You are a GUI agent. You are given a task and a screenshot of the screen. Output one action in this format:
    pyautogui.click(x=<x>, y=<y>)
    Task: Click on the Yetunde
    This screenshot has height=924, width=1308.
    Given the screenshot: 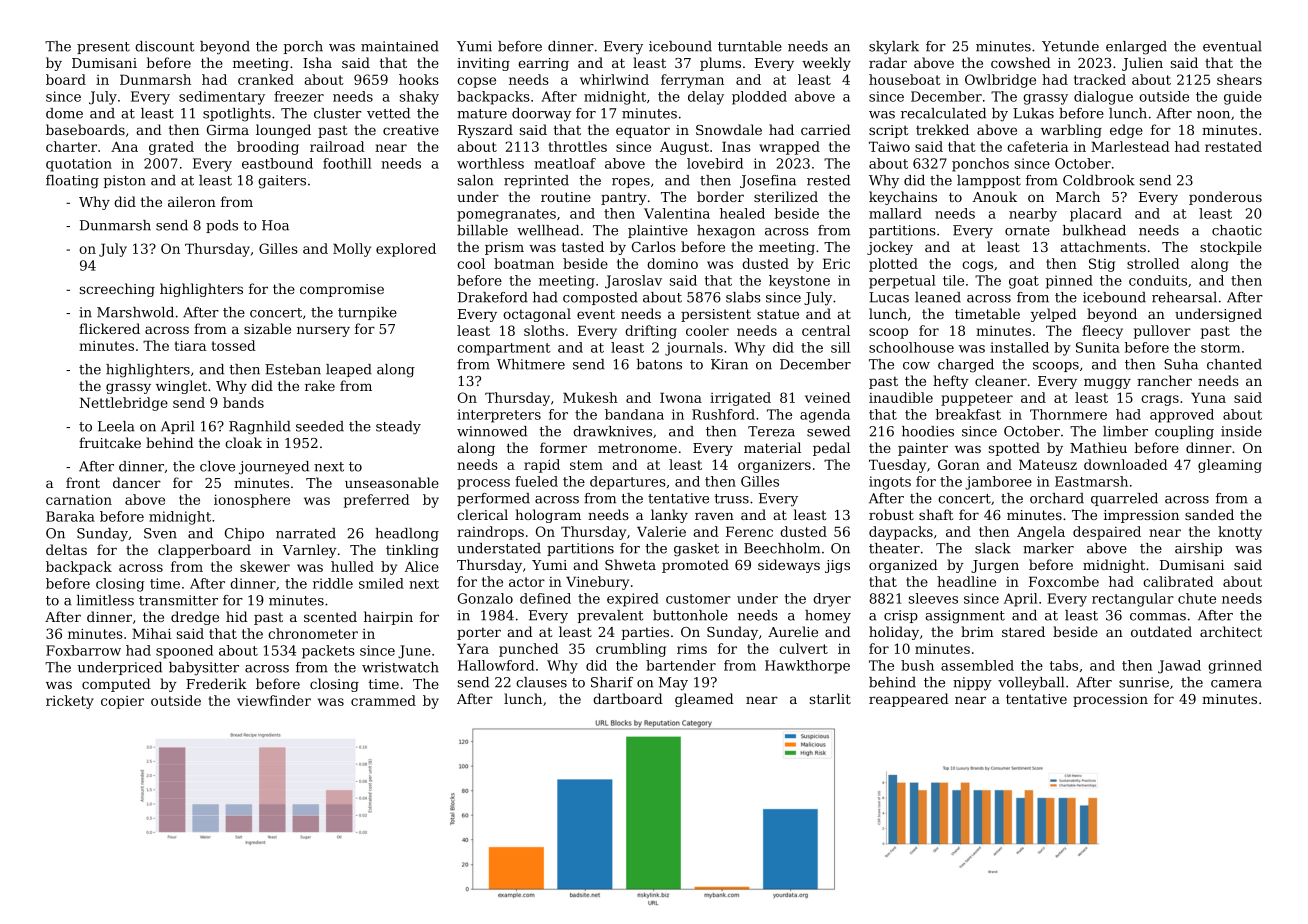 What is the action you would take?
    pyautogui.click(x=1070, y=46)
